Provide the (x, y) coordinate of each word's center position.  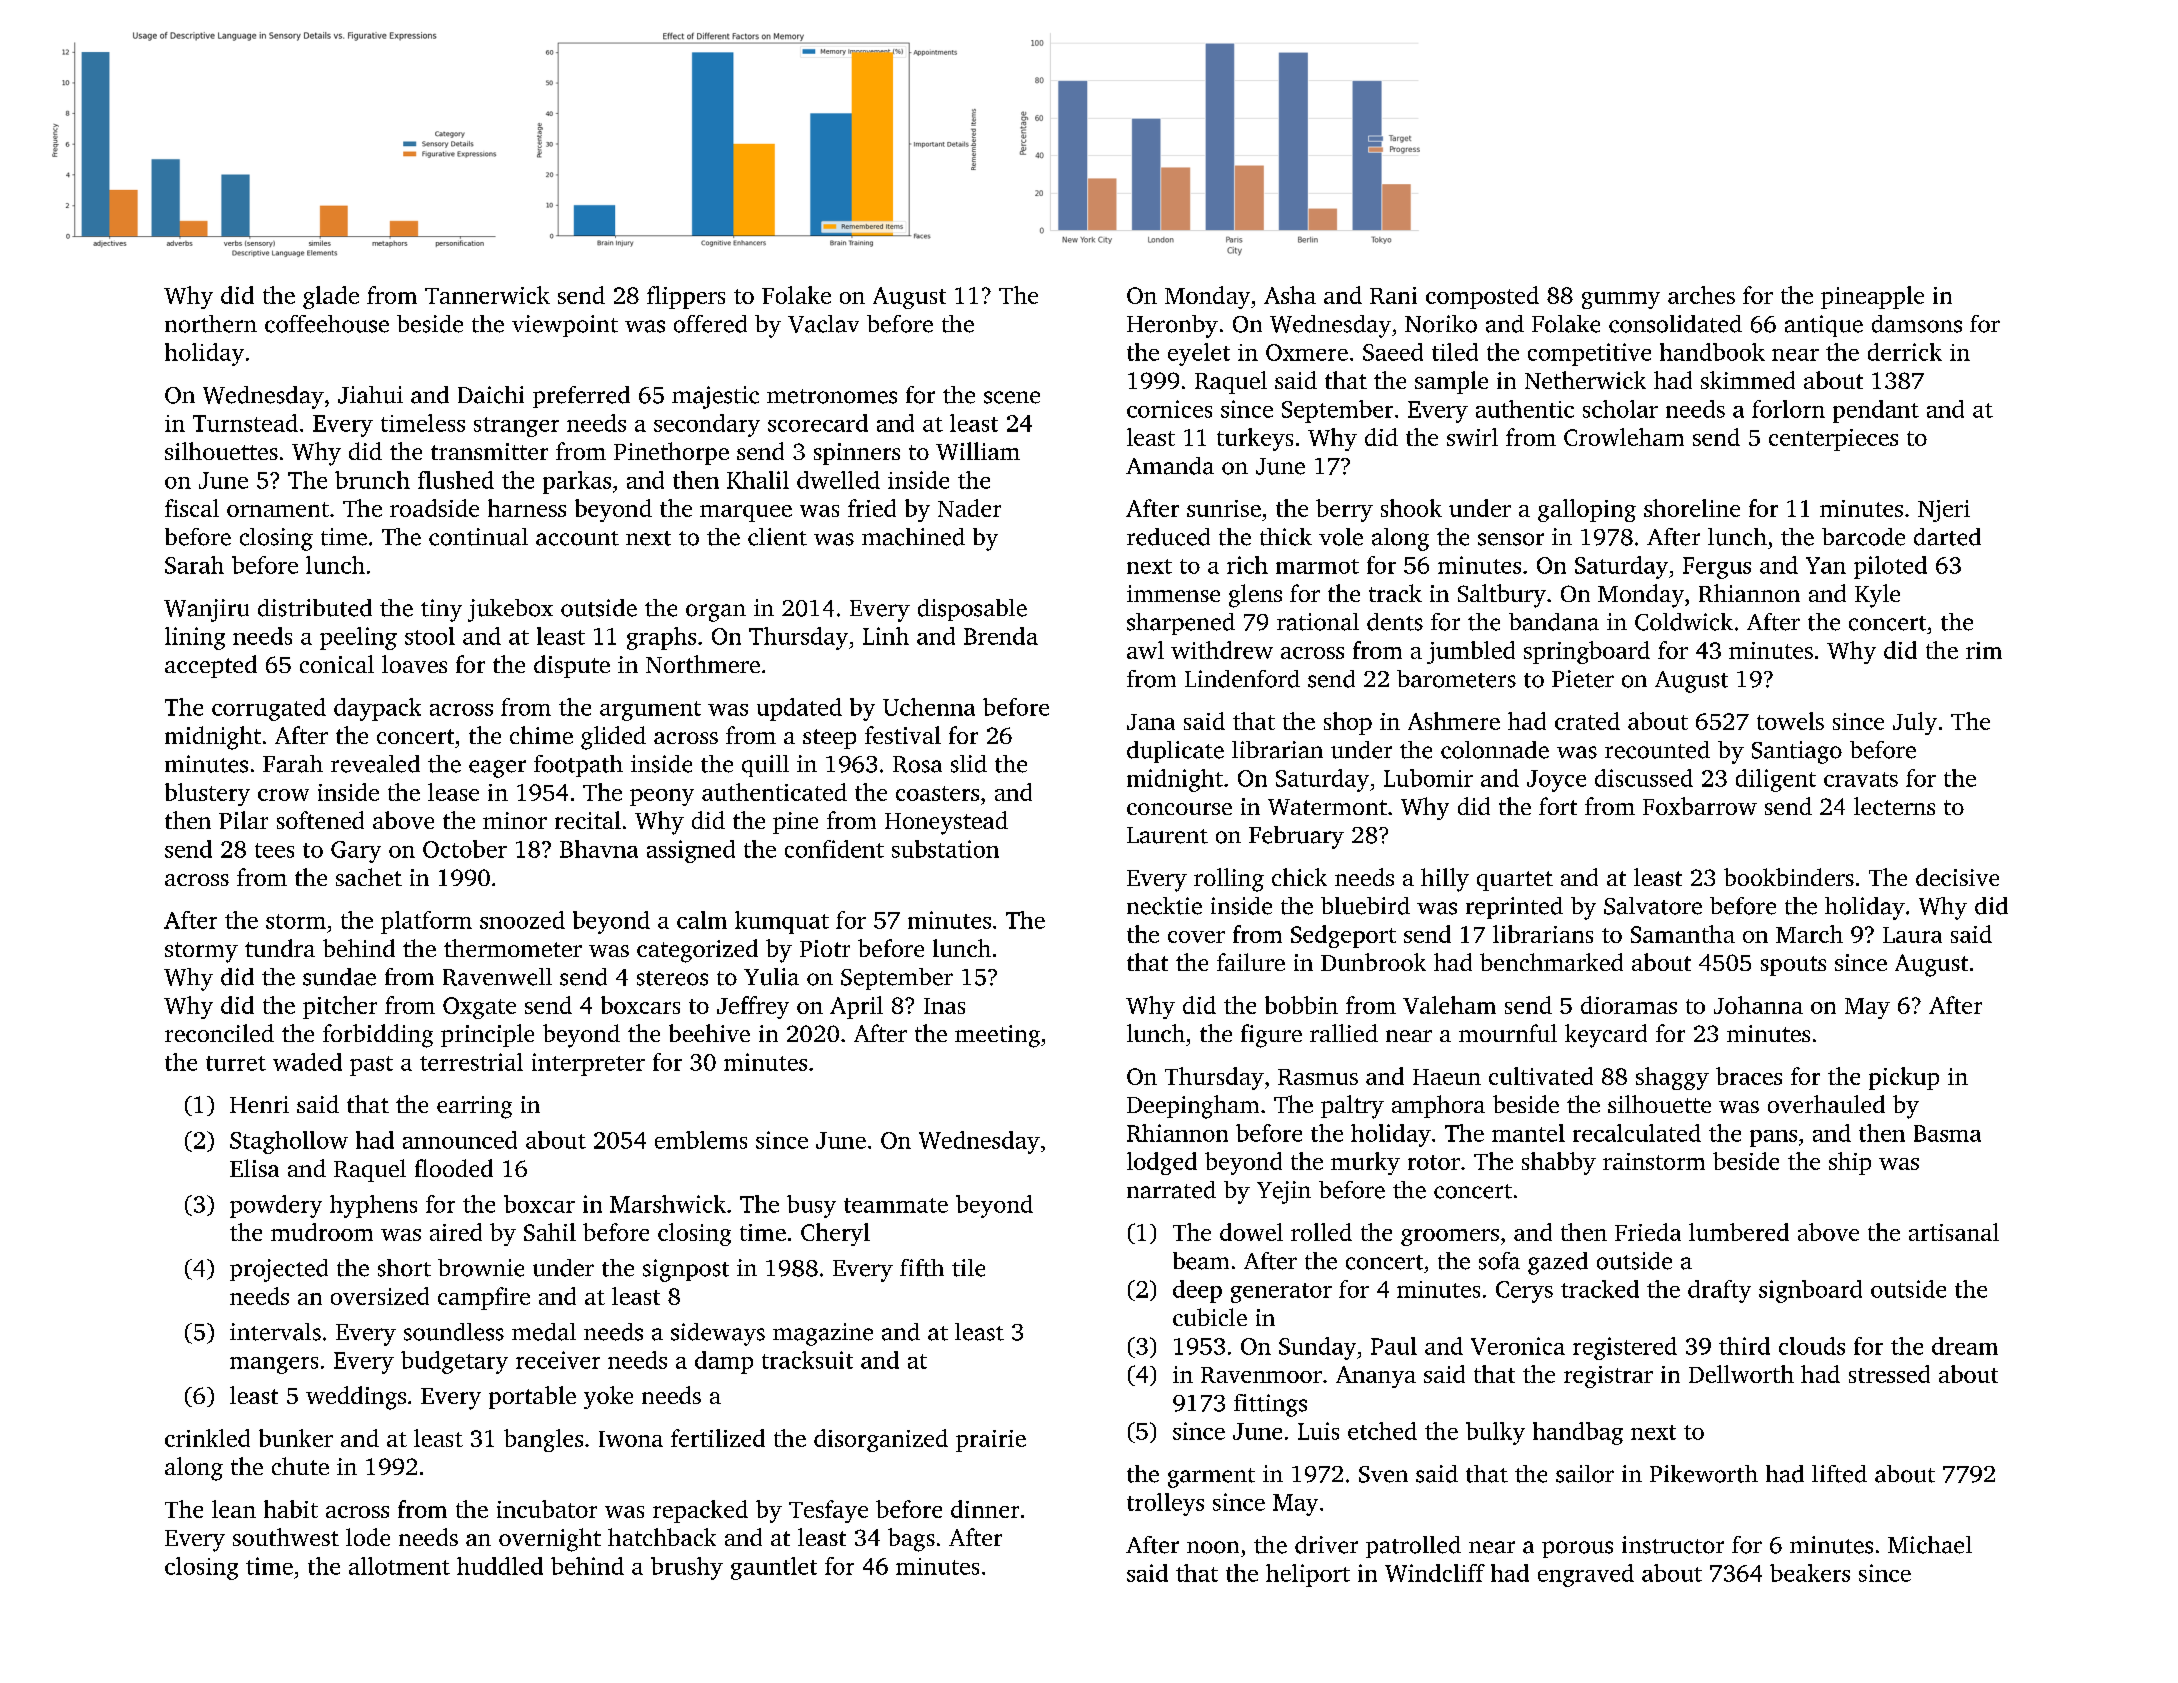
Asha (1290, 295)
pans (1773, 1138)
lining (195, 638)
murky (1365, 1163)
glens (1255, 596)
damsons (1917, 324)
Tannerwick (487, 295)
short (404, 1268)
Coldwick (1684, 622)
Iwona (631, 1439)
